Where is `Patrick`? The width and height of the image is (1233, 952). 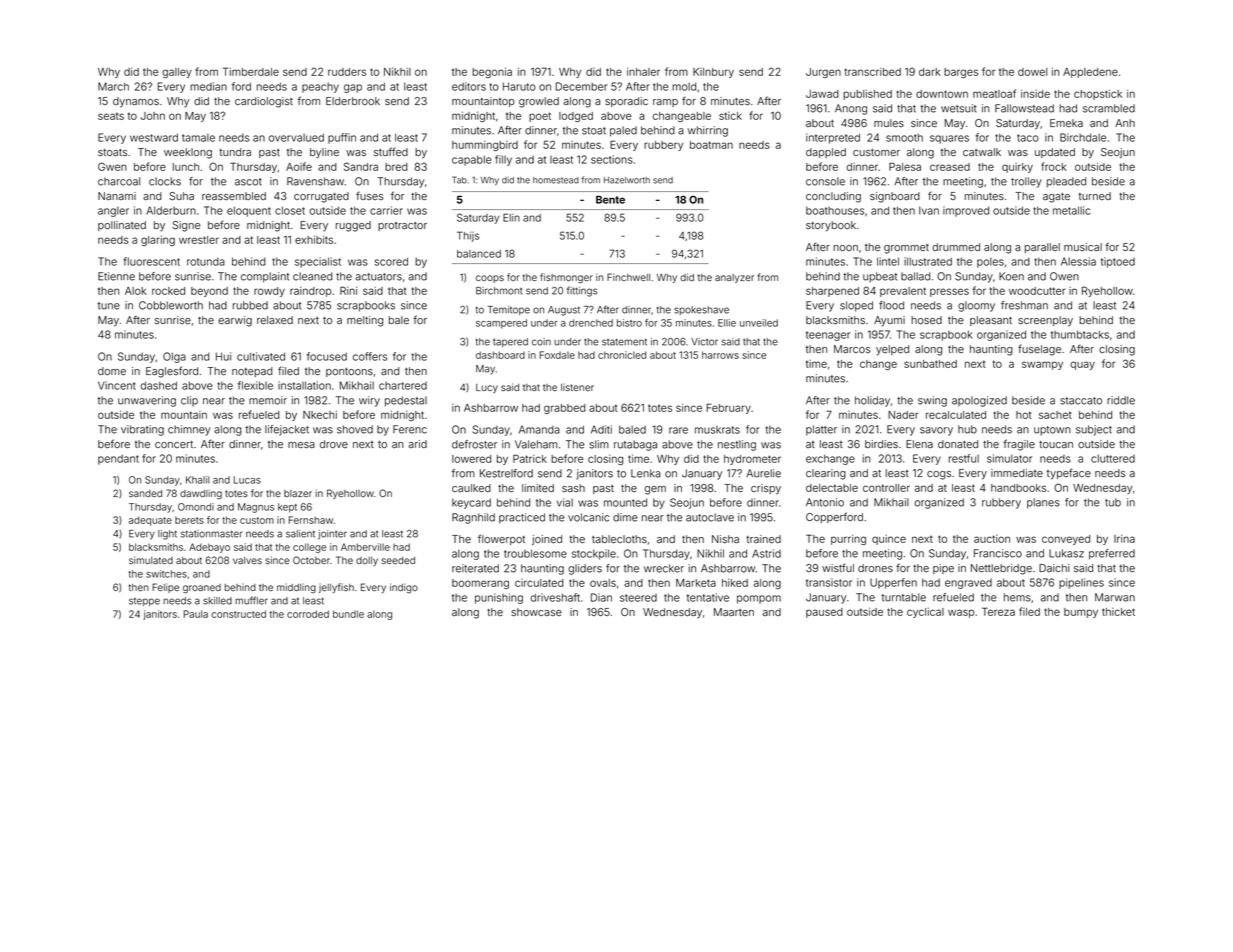
Patrick is located at coordinates (530, 458).
